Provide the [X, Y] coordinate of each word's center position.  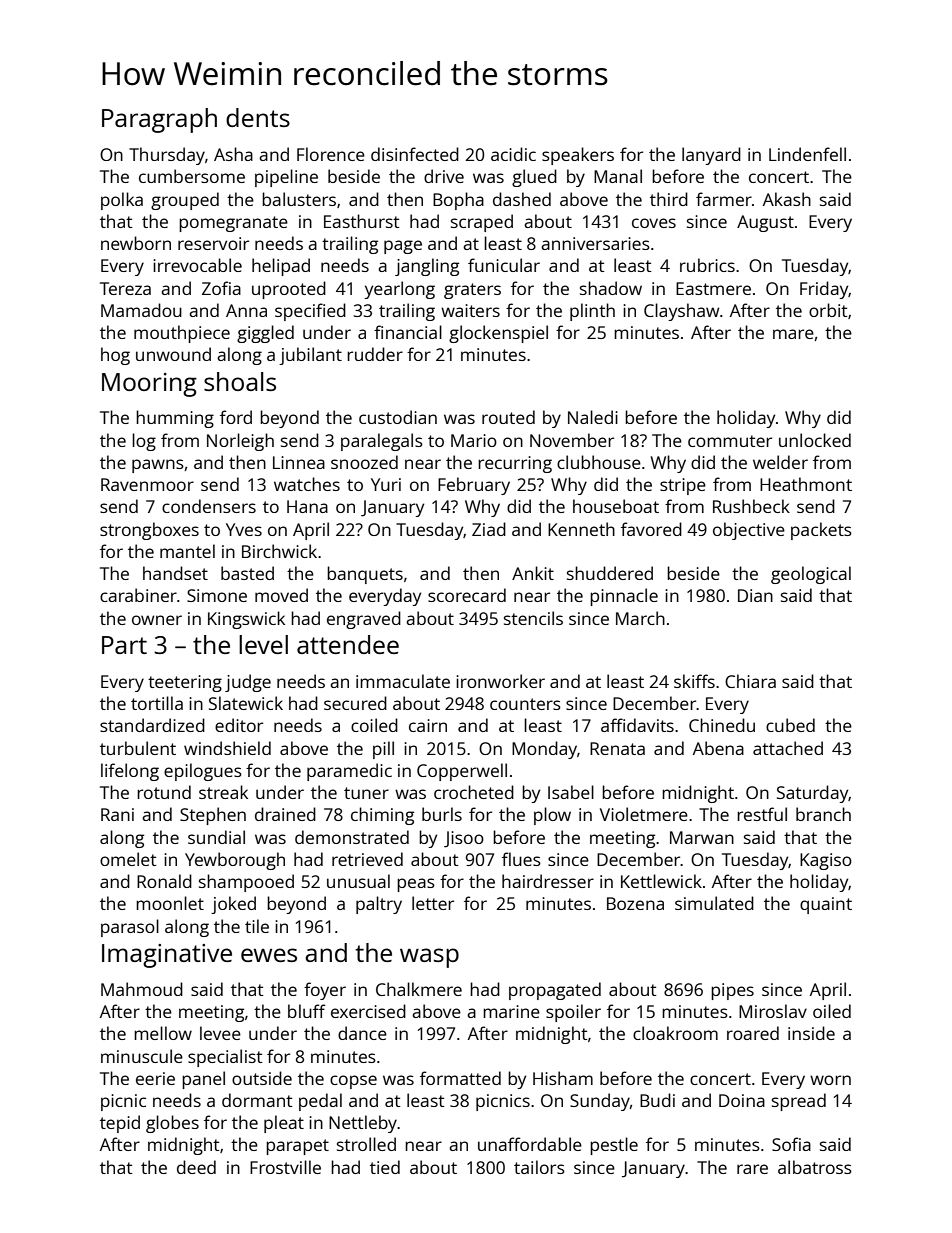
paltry [379, 905]
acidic [513, 154]
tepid [120, 1124]
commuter [730, 441]
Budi [657, 1100]
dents [258, 117]
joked [233, 905]
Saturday [812, 794]
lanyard [711, 156]
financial [408, 332]
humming [175, 419]
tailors [539, 1167]
